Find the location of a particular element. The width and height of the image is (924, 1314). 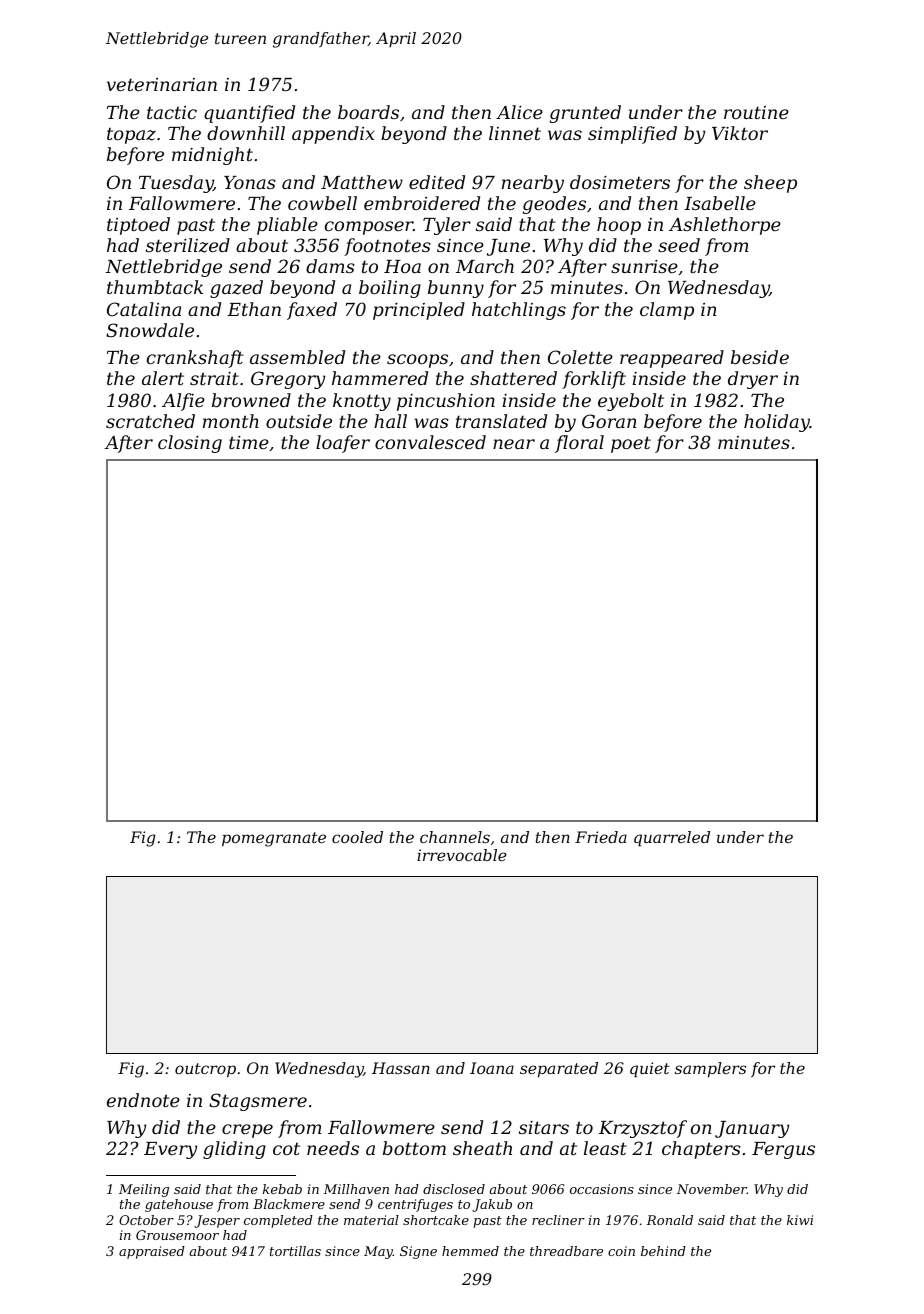

quarreled is located at coordinates (672, 839).
